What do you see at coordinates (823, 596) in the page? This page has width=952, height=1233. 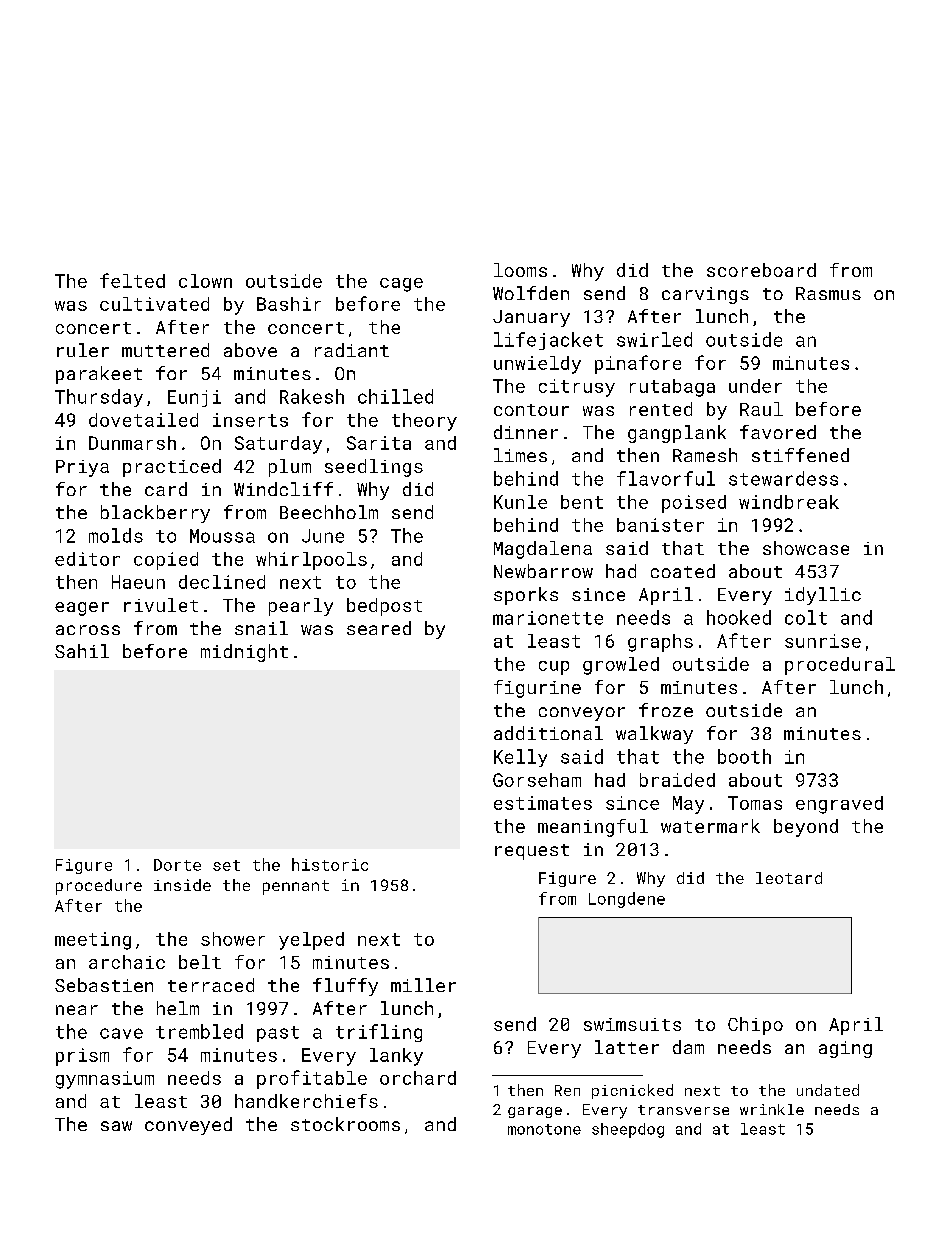 I see `idyllic` at bounding box center [823, 596].
